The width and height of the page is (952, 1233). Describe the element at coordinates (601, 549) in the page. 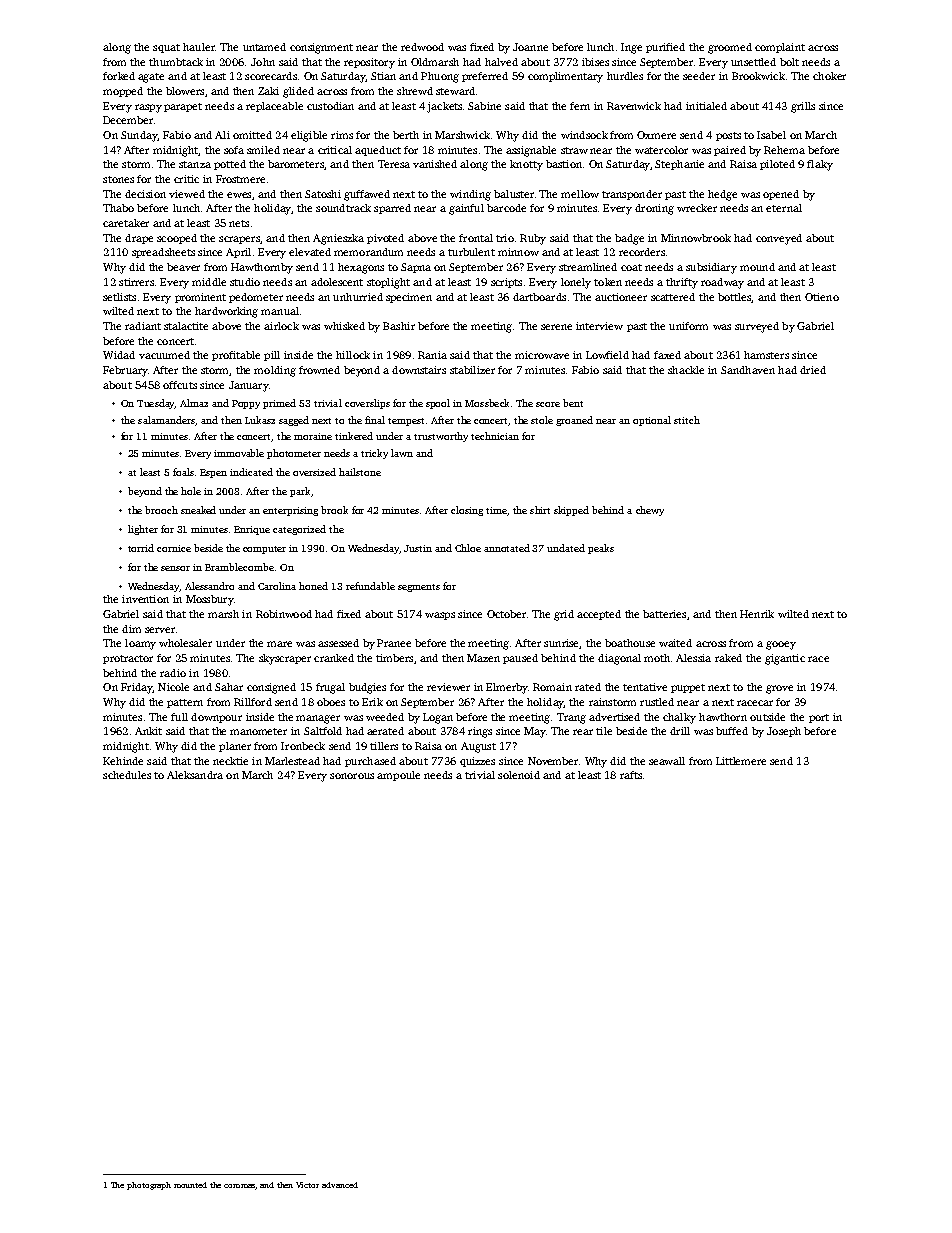

I see `peaks` at that location.
